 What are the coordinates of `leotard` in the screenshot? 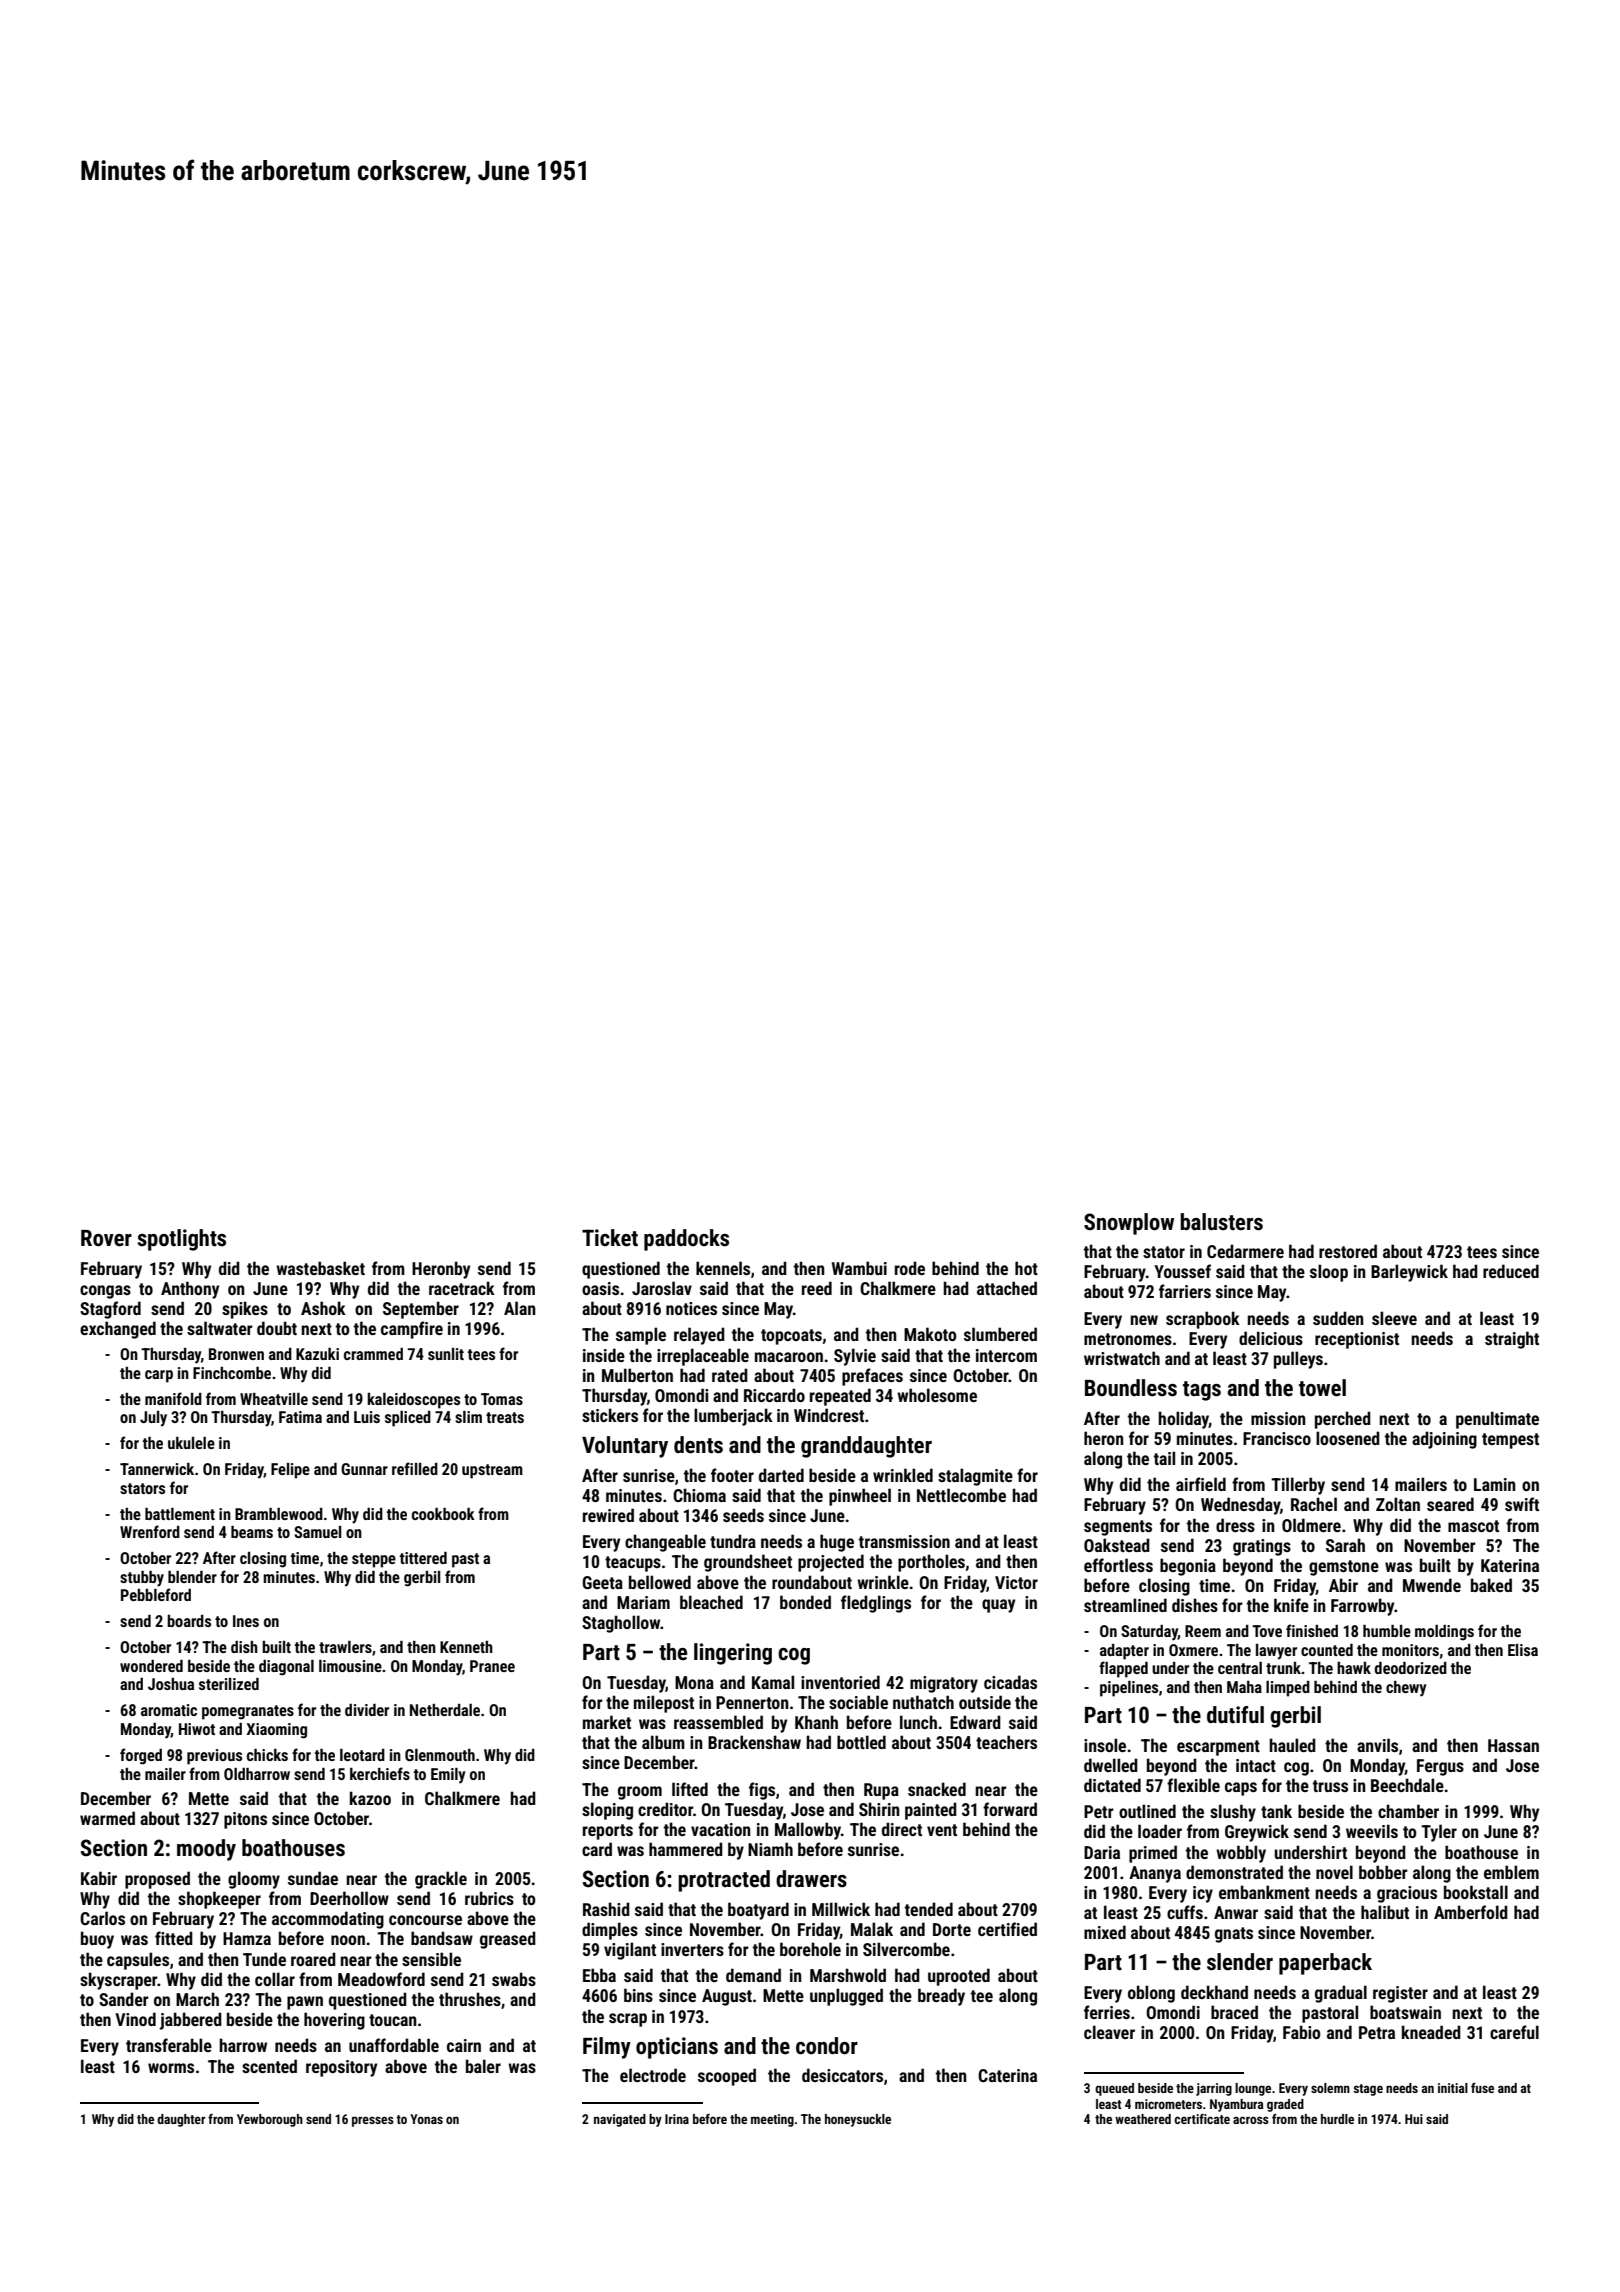 It's located at (362, 1755).
